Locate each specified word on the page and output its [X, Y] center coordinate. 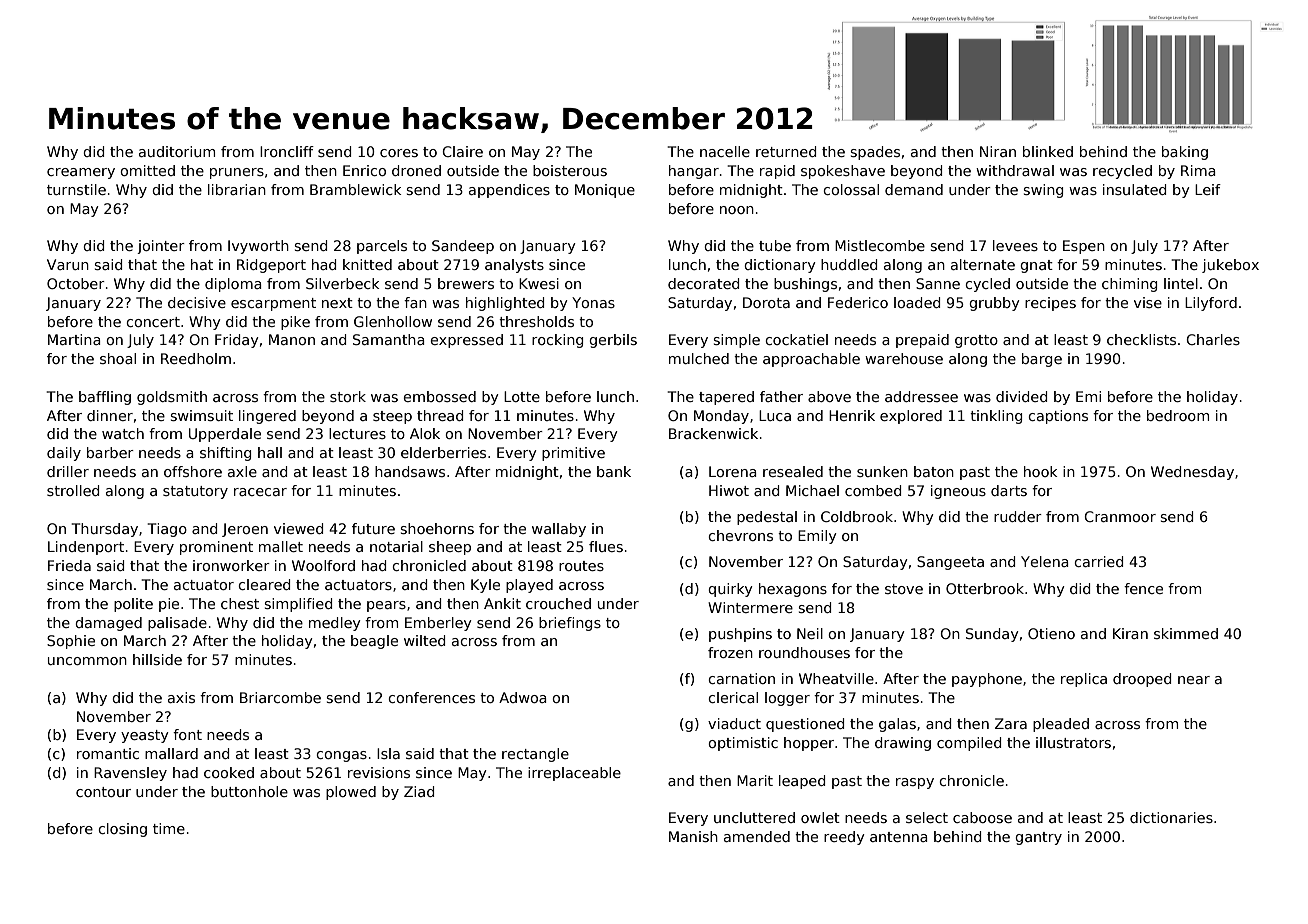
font [187, 734]
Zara [1011, 723]
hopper [809, 744]
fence [1143, 588]
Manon [292, 339]
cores [399, 153]
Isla [388, 753]
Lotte [522, 396]
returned [786, 151]
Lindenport [86, 548]
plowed [351, 793]
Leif [1208, 189]
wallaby [559, 530]
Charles [1213, 339]
